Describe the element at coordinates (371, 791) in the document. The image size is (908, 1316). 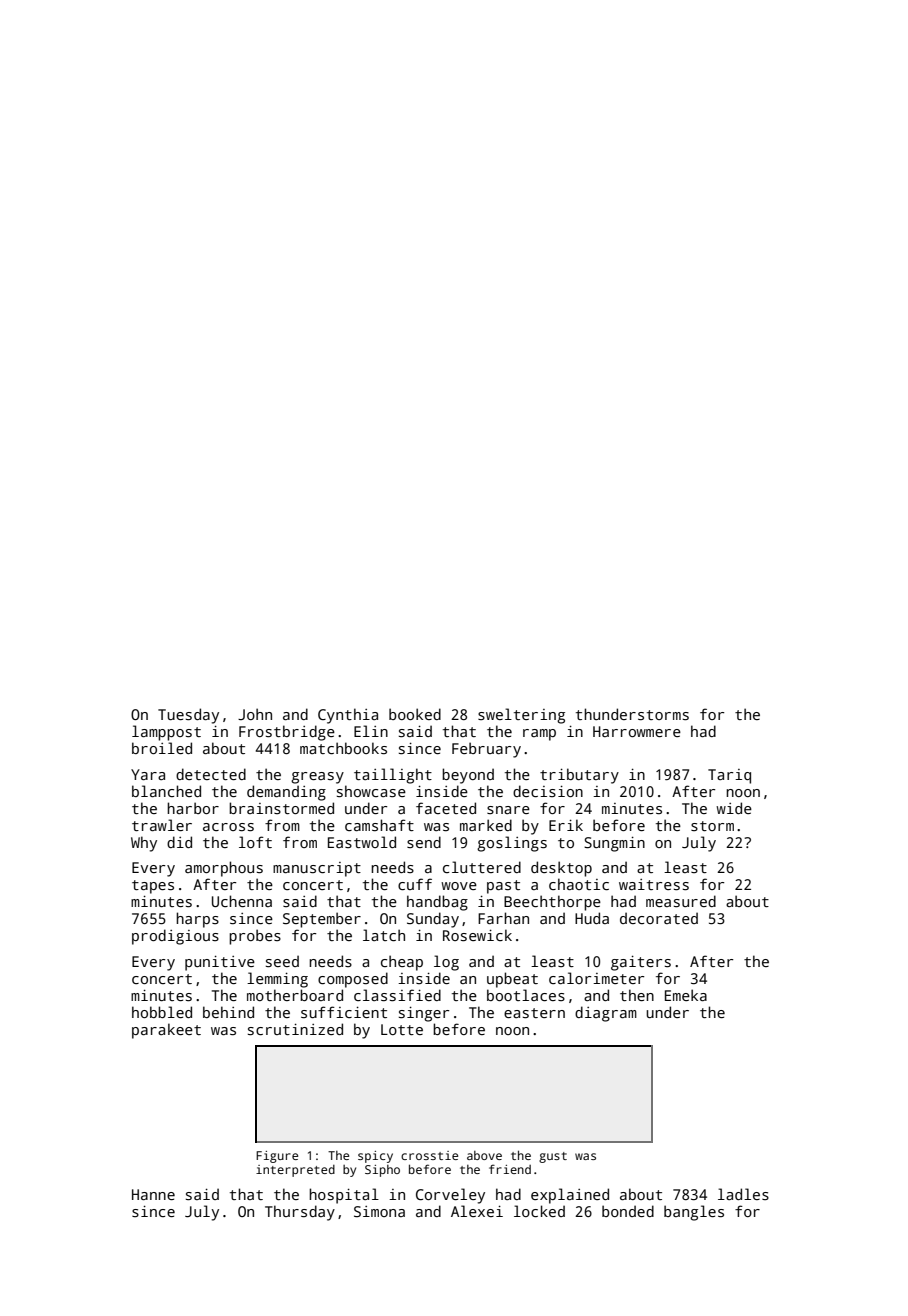
I see `showcase` at that location.
